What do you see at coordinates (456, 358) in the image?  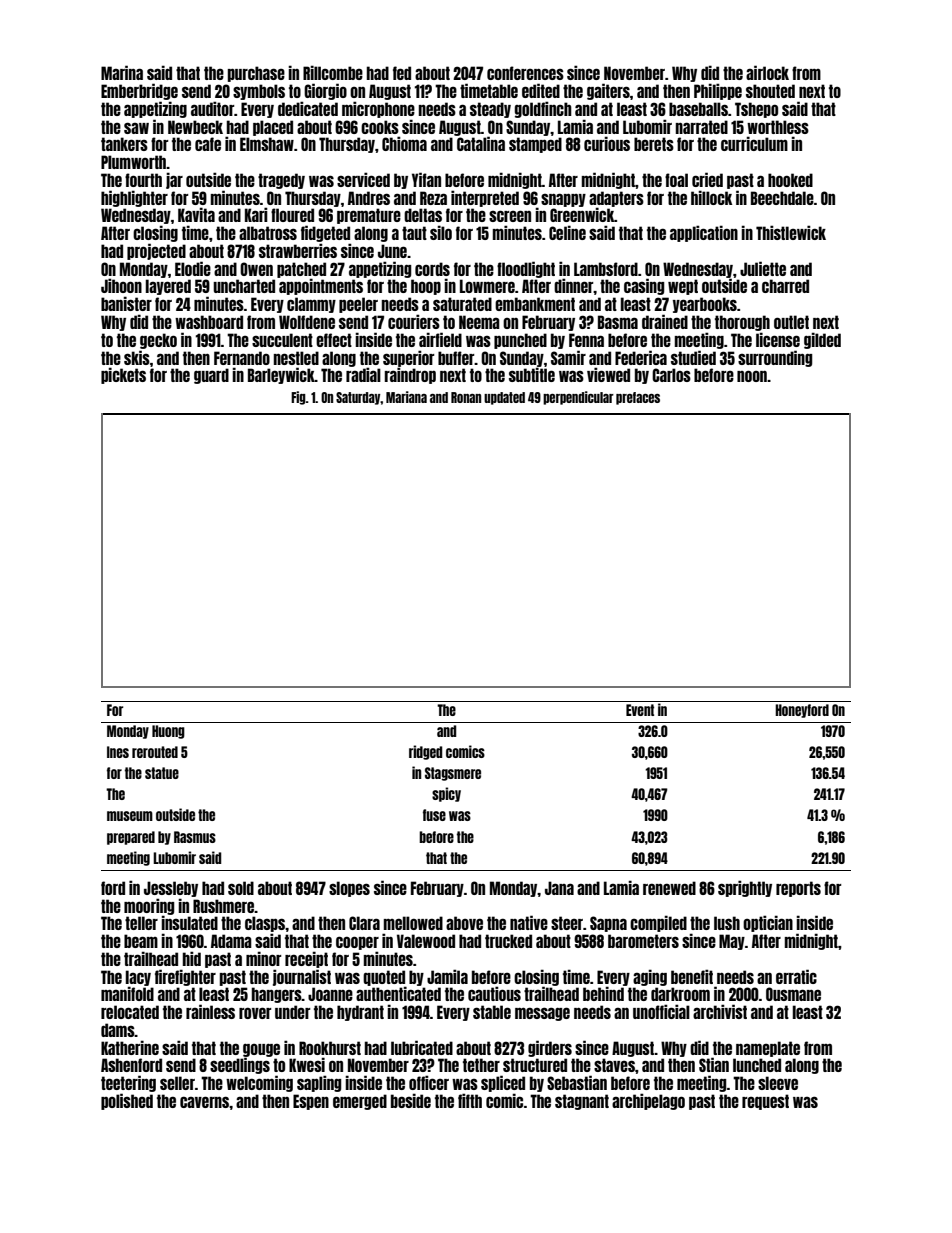 I see `buffer` at bounding box center [456, 358].
